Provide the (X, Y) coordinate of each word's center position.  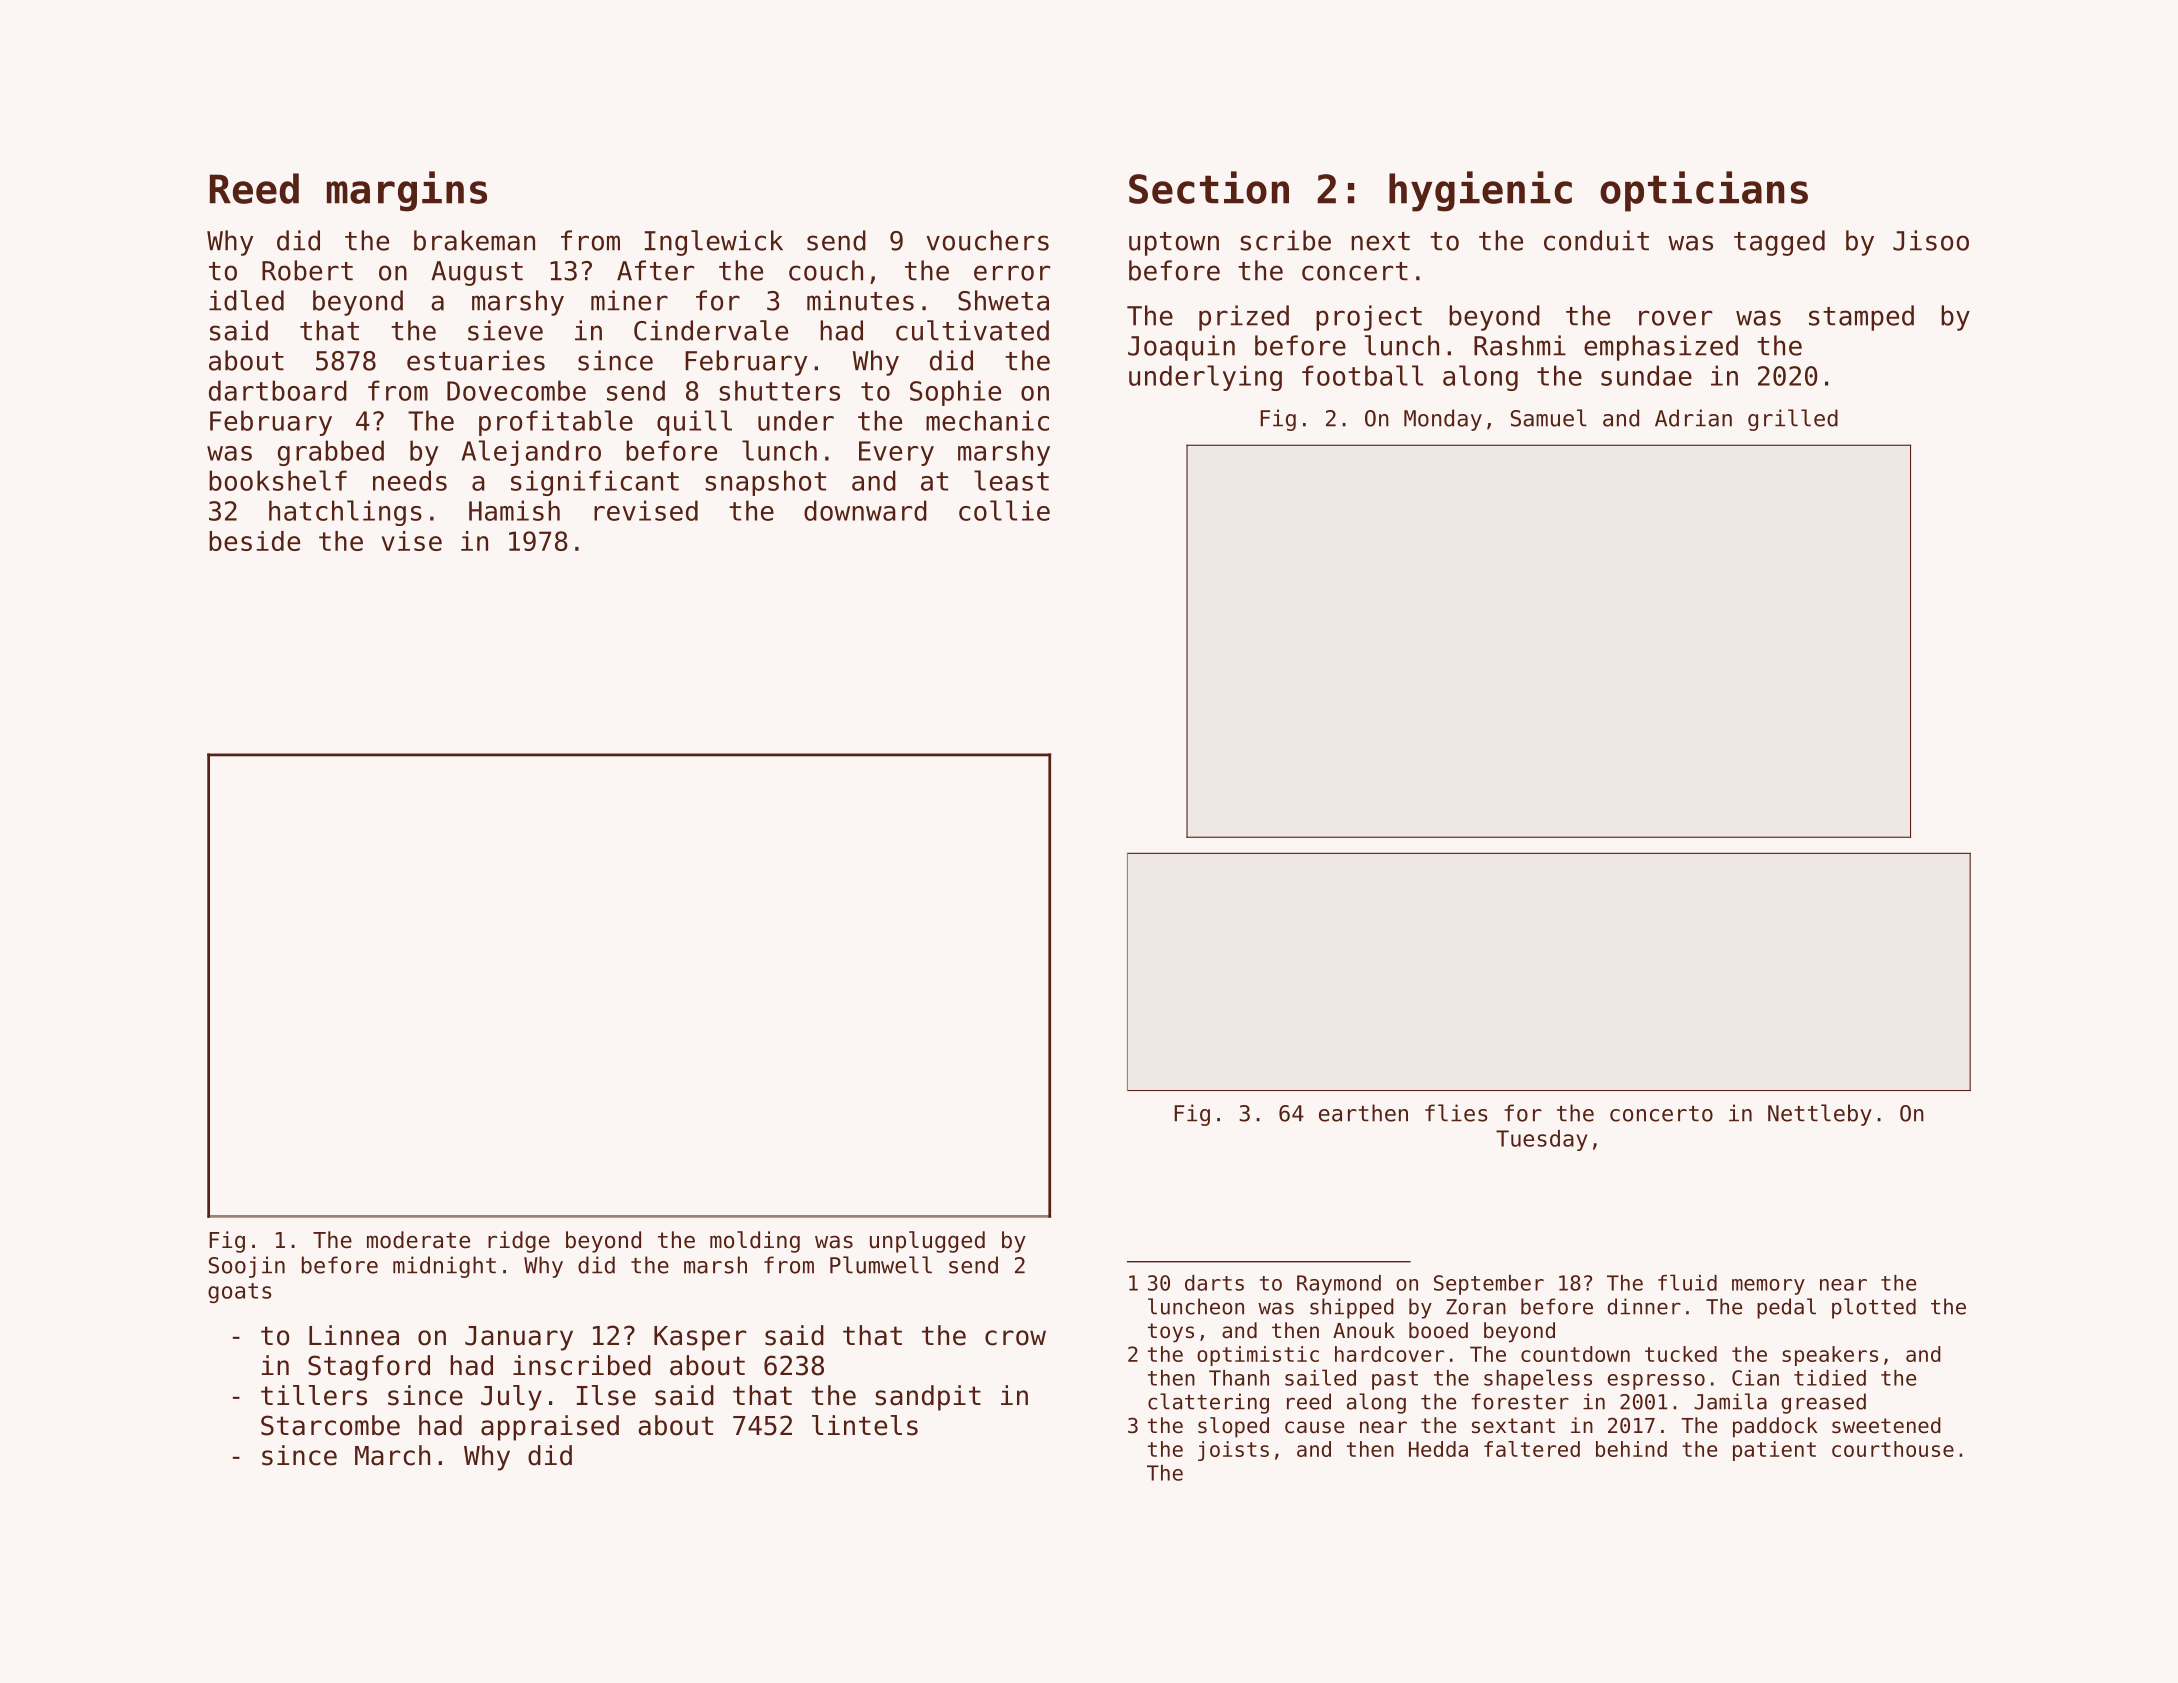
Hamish (514, 510)
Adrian (1693, 418)
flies (1456, 1113)
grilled (1793, 420)
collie (1004, 510)
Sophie (955, 393)
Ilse (606, 1395)
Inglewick (714, 243)
